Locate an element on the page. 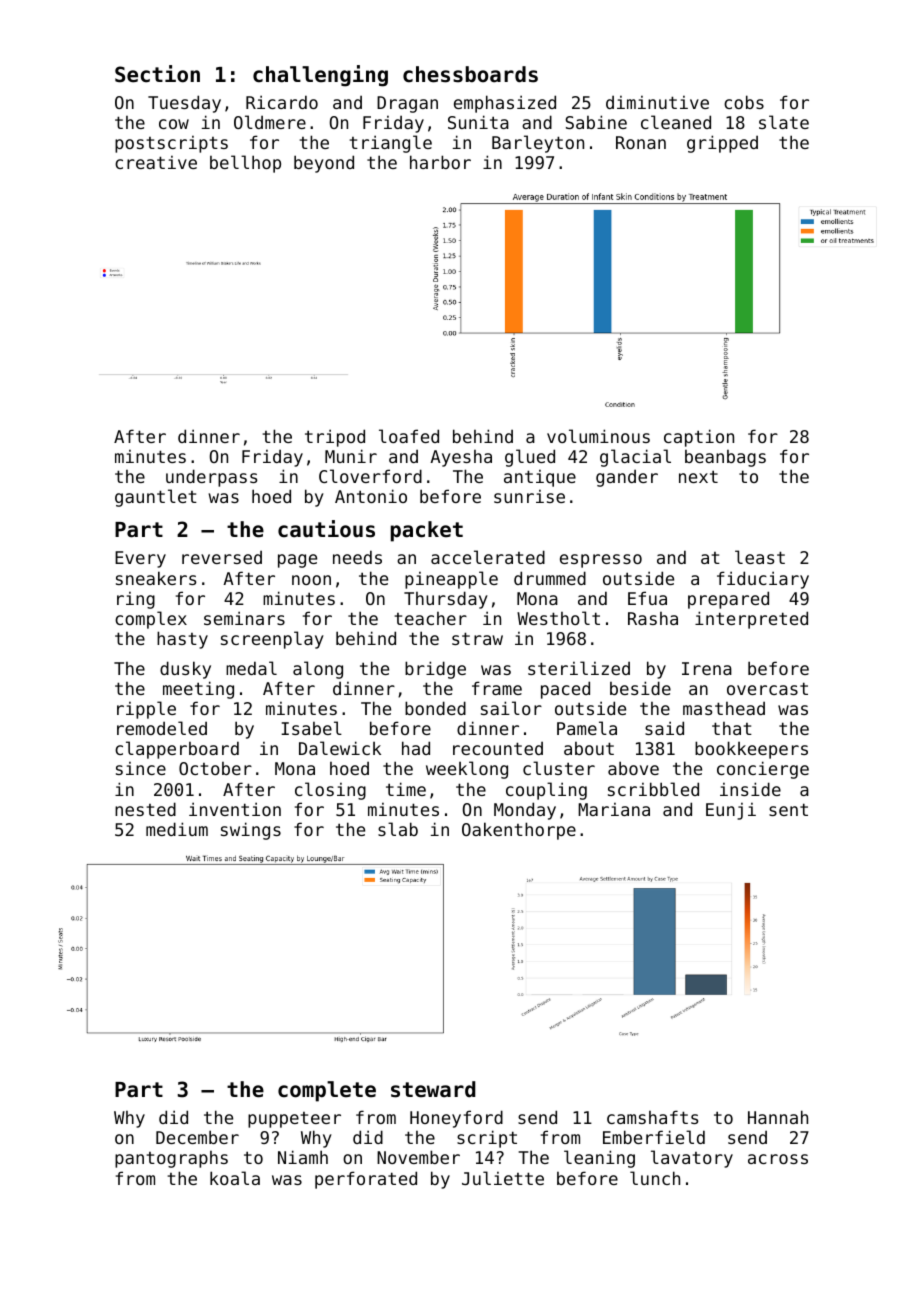 This document has height=1308, width=924. Barleyton is located at coordinates (538, 144).
